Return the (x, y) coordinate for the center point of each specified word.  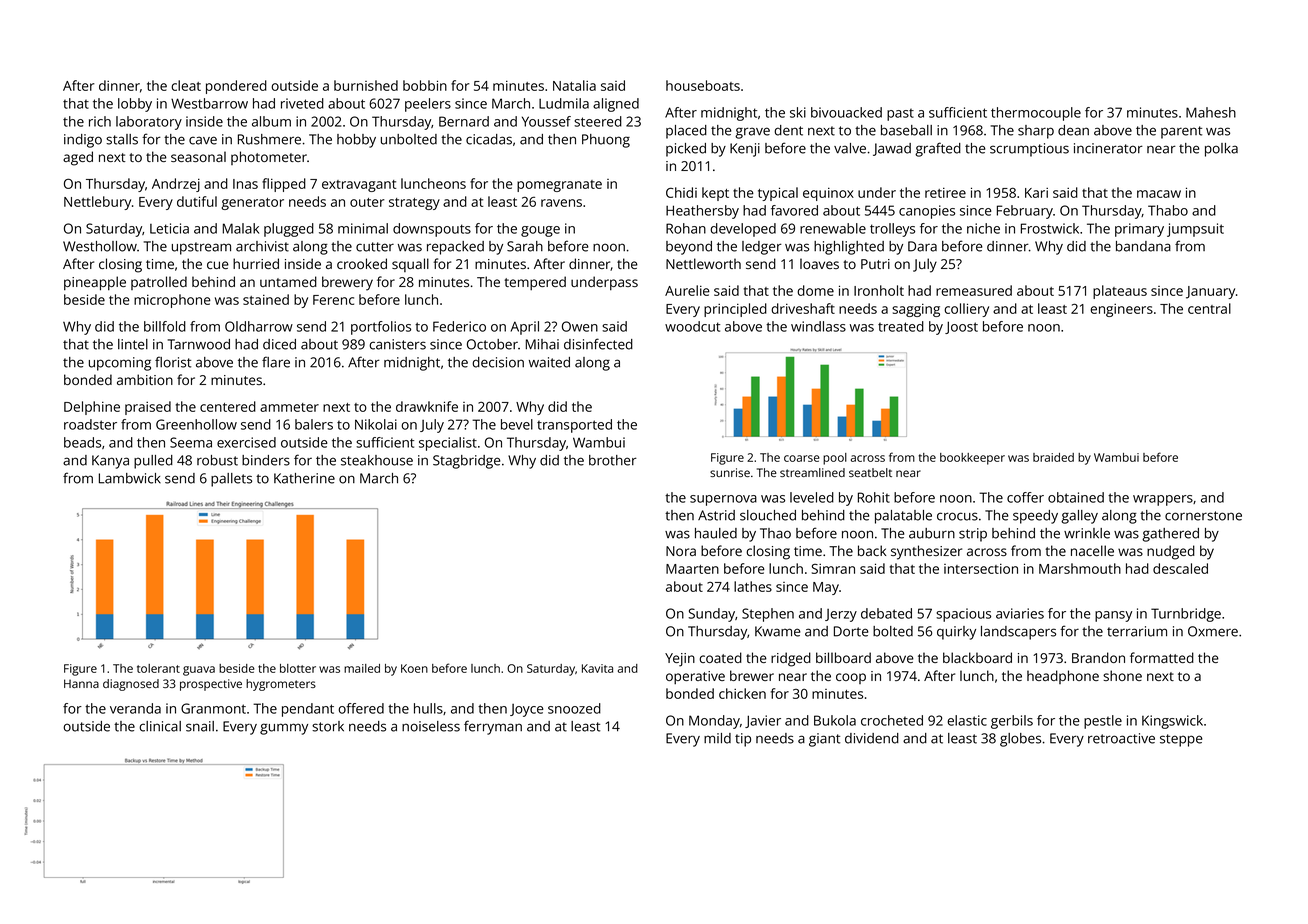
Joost (961, 327)
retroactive (1121, 738)
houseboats (703, 85)
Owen (580, 326)
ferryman (493, 727)
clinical (160, 726)
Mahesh (1211, 112)
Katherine (304, 478)
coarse (802, 458)
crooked (362, 263)
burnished (366, 85)
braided (1053, 457)
